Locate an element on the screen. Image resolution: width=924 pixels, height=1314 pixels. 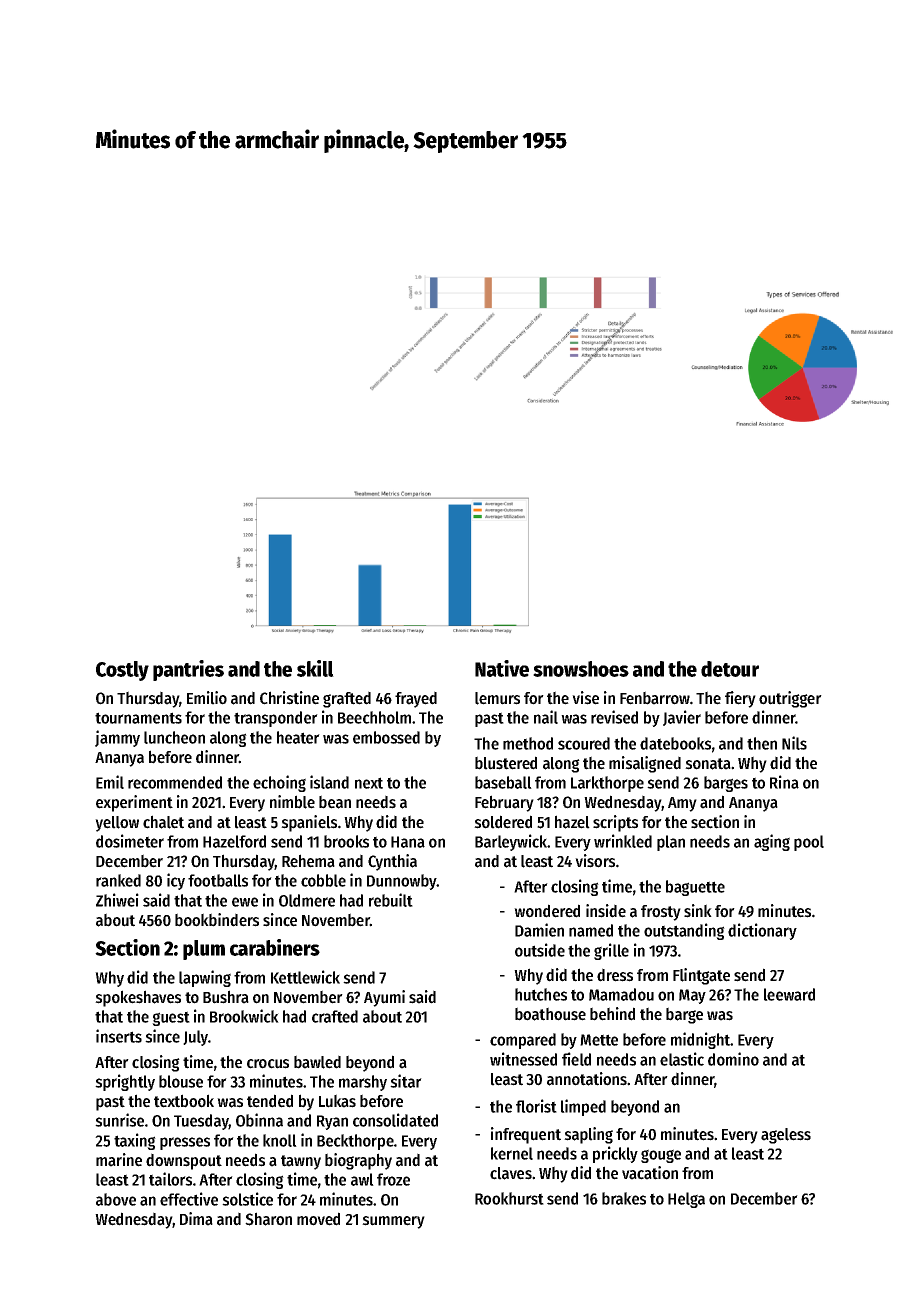
Brookwick is located at coordinates (244, 1016).
